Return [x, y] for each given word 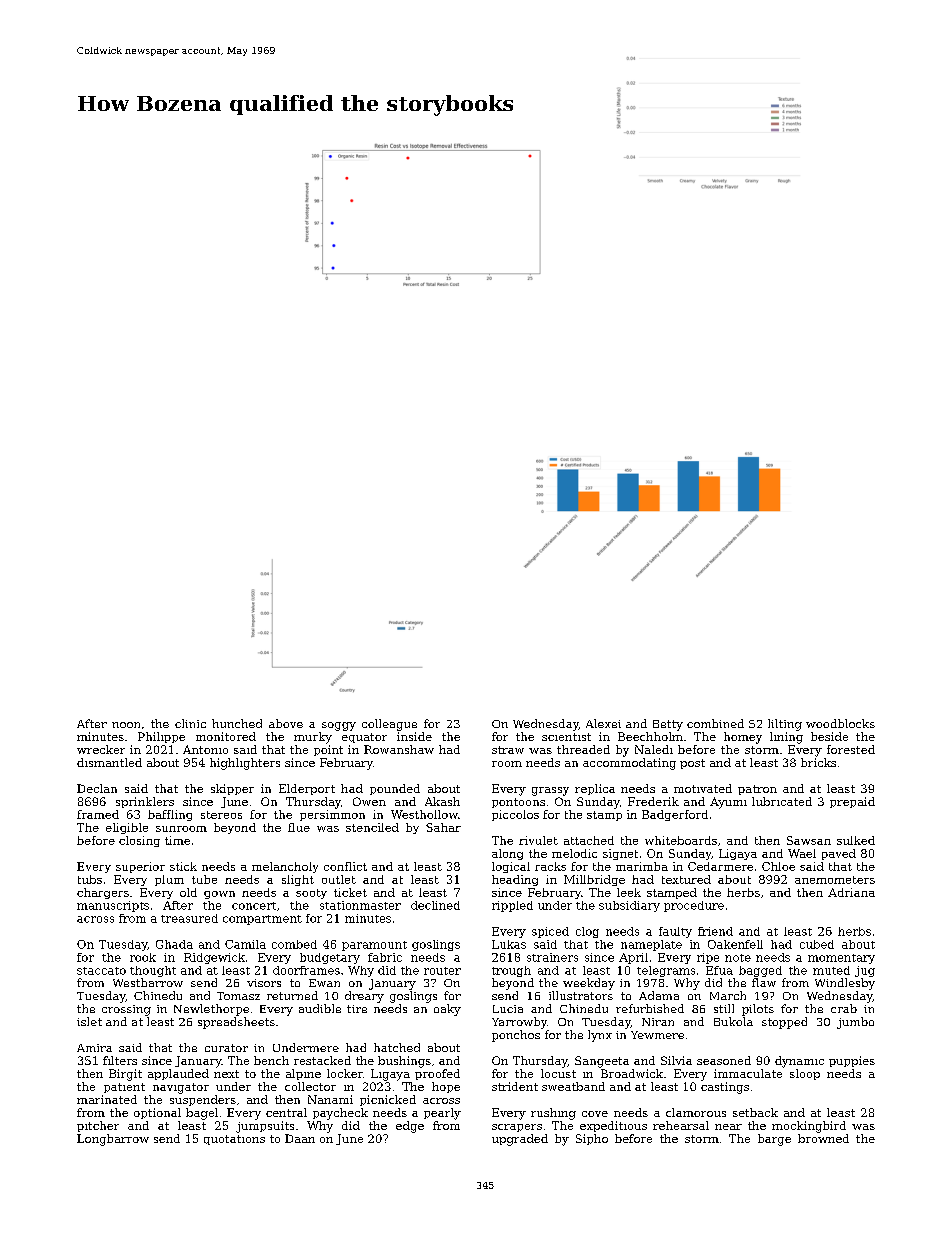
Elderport [307, 789]
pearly [442, 1114]
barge [774, 1140]
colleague [389, 725]
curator [226, 1048]
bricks [818, 762]
